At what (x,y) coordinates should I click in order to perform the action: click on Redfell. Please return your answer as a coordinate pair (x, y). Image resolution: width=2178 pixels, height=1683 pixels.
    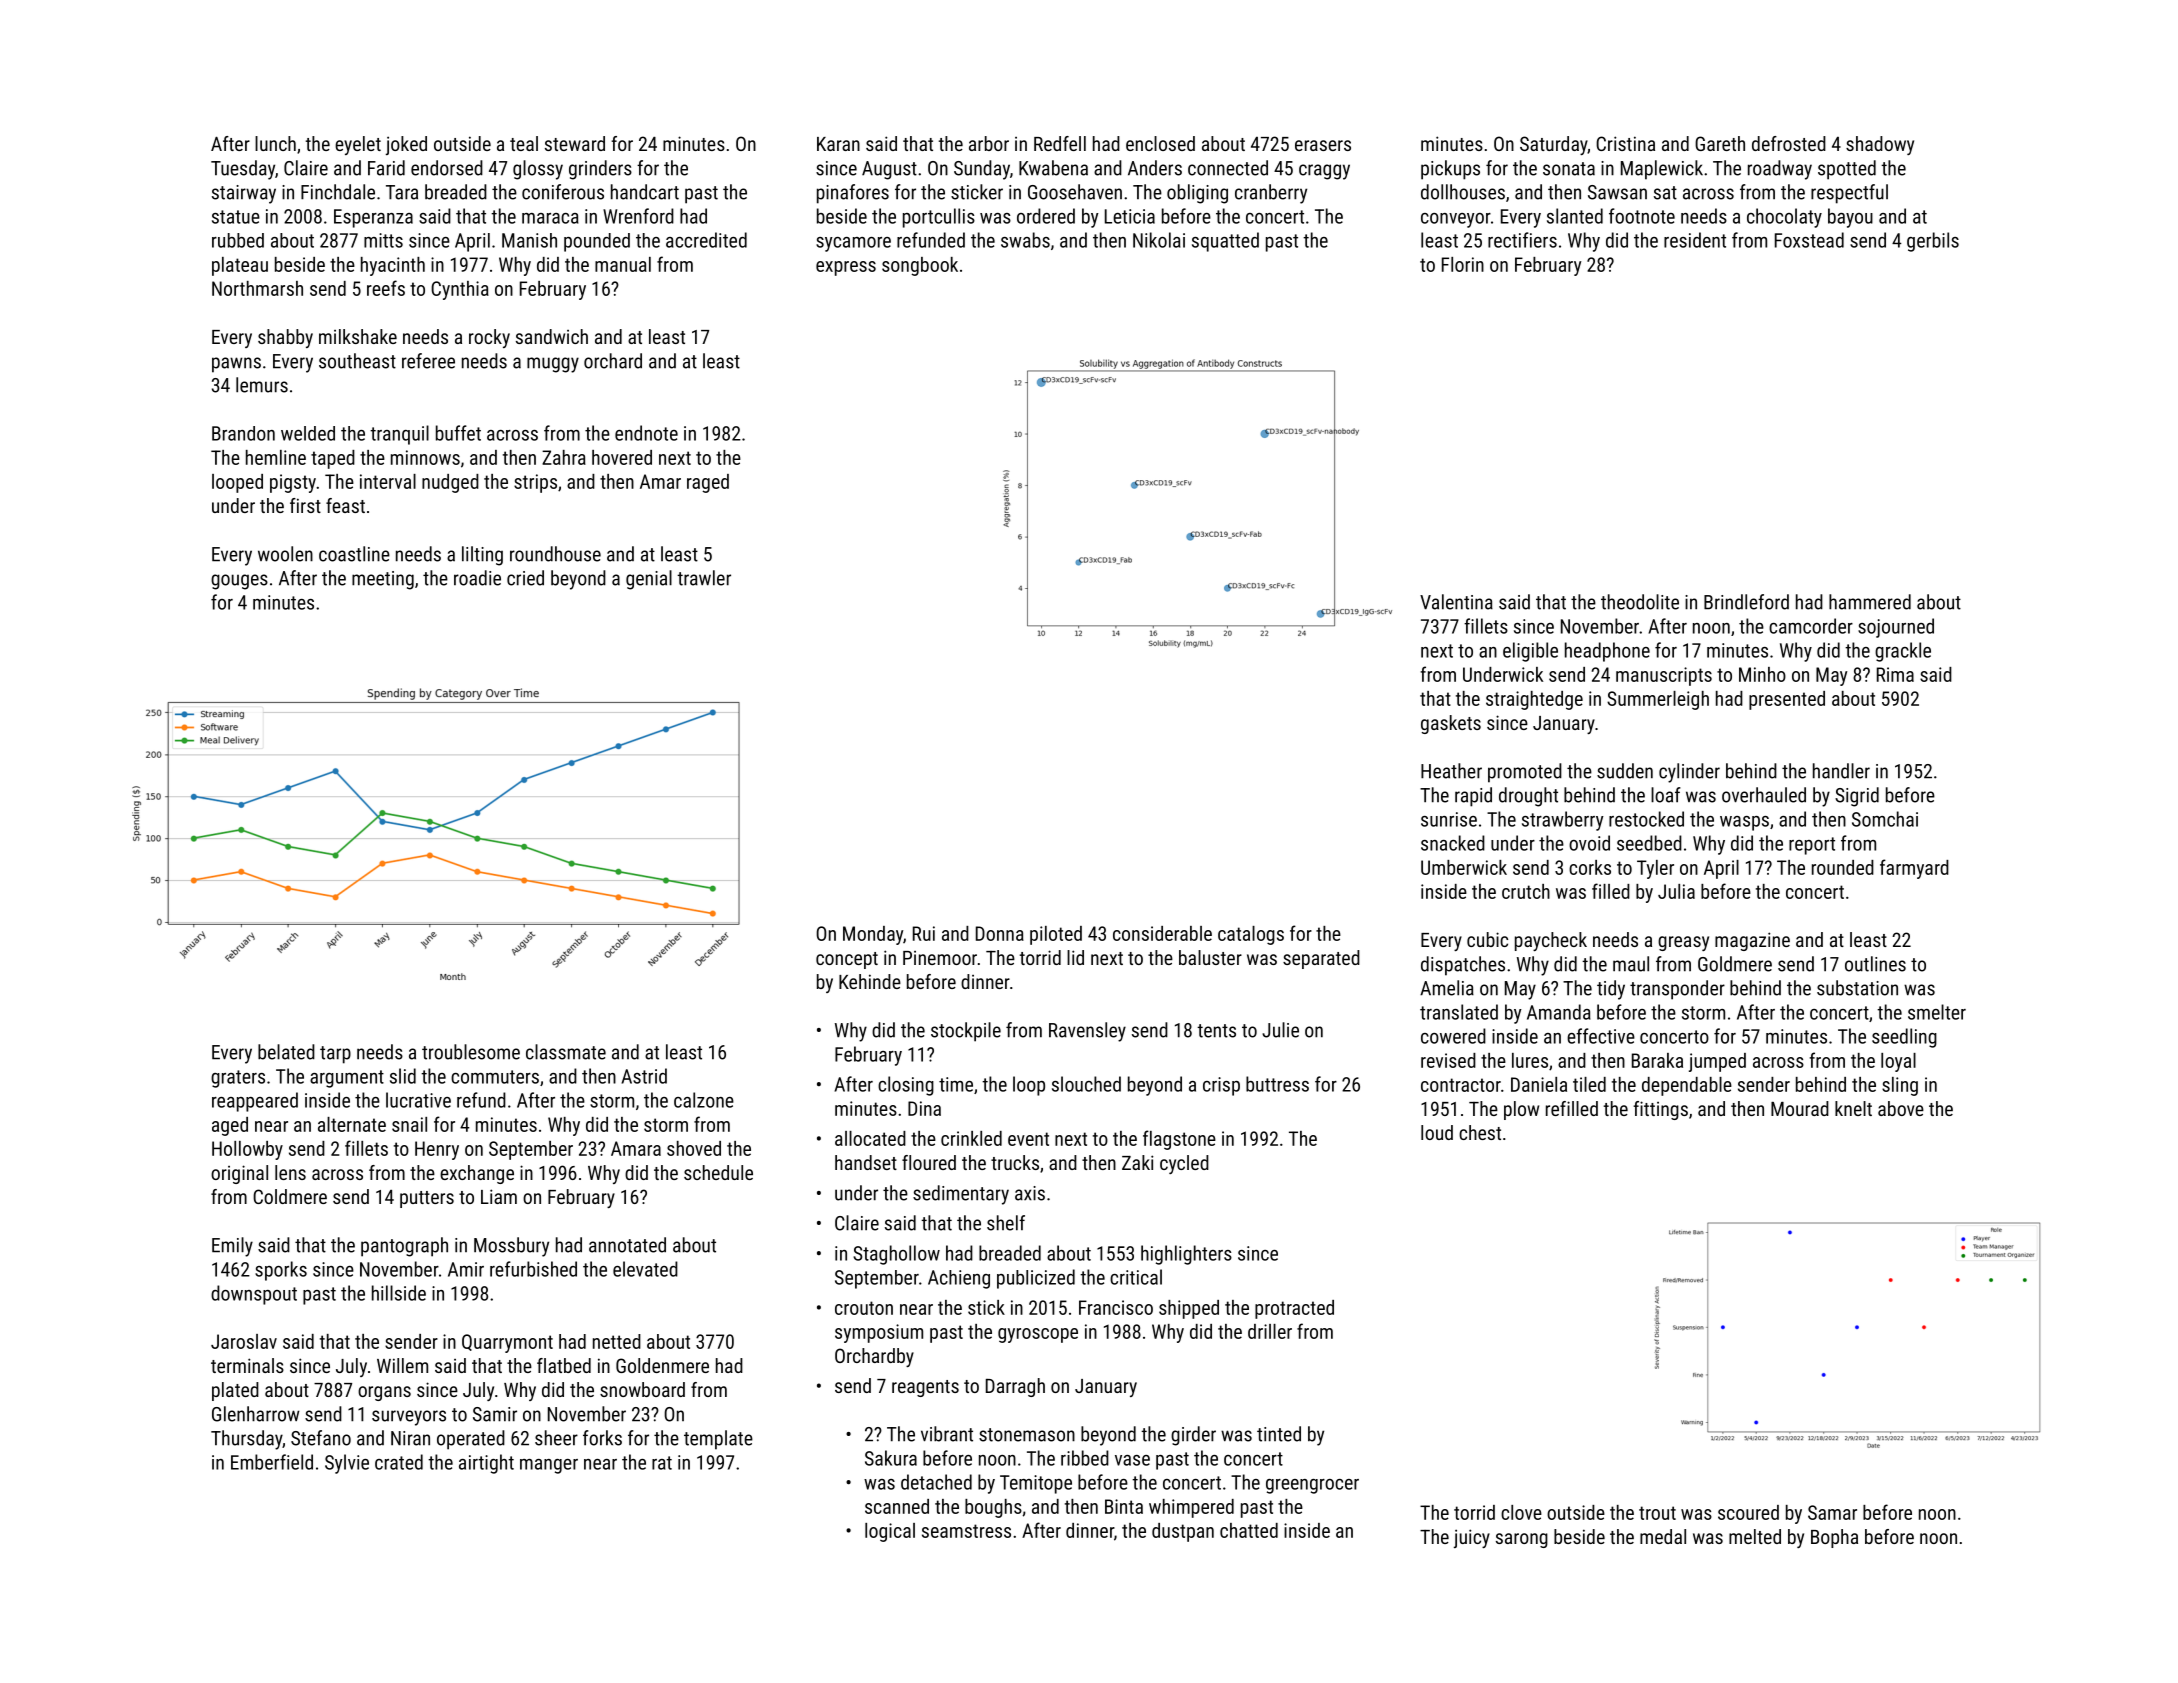
    Looking at the image, I should click on (1060, 143).
